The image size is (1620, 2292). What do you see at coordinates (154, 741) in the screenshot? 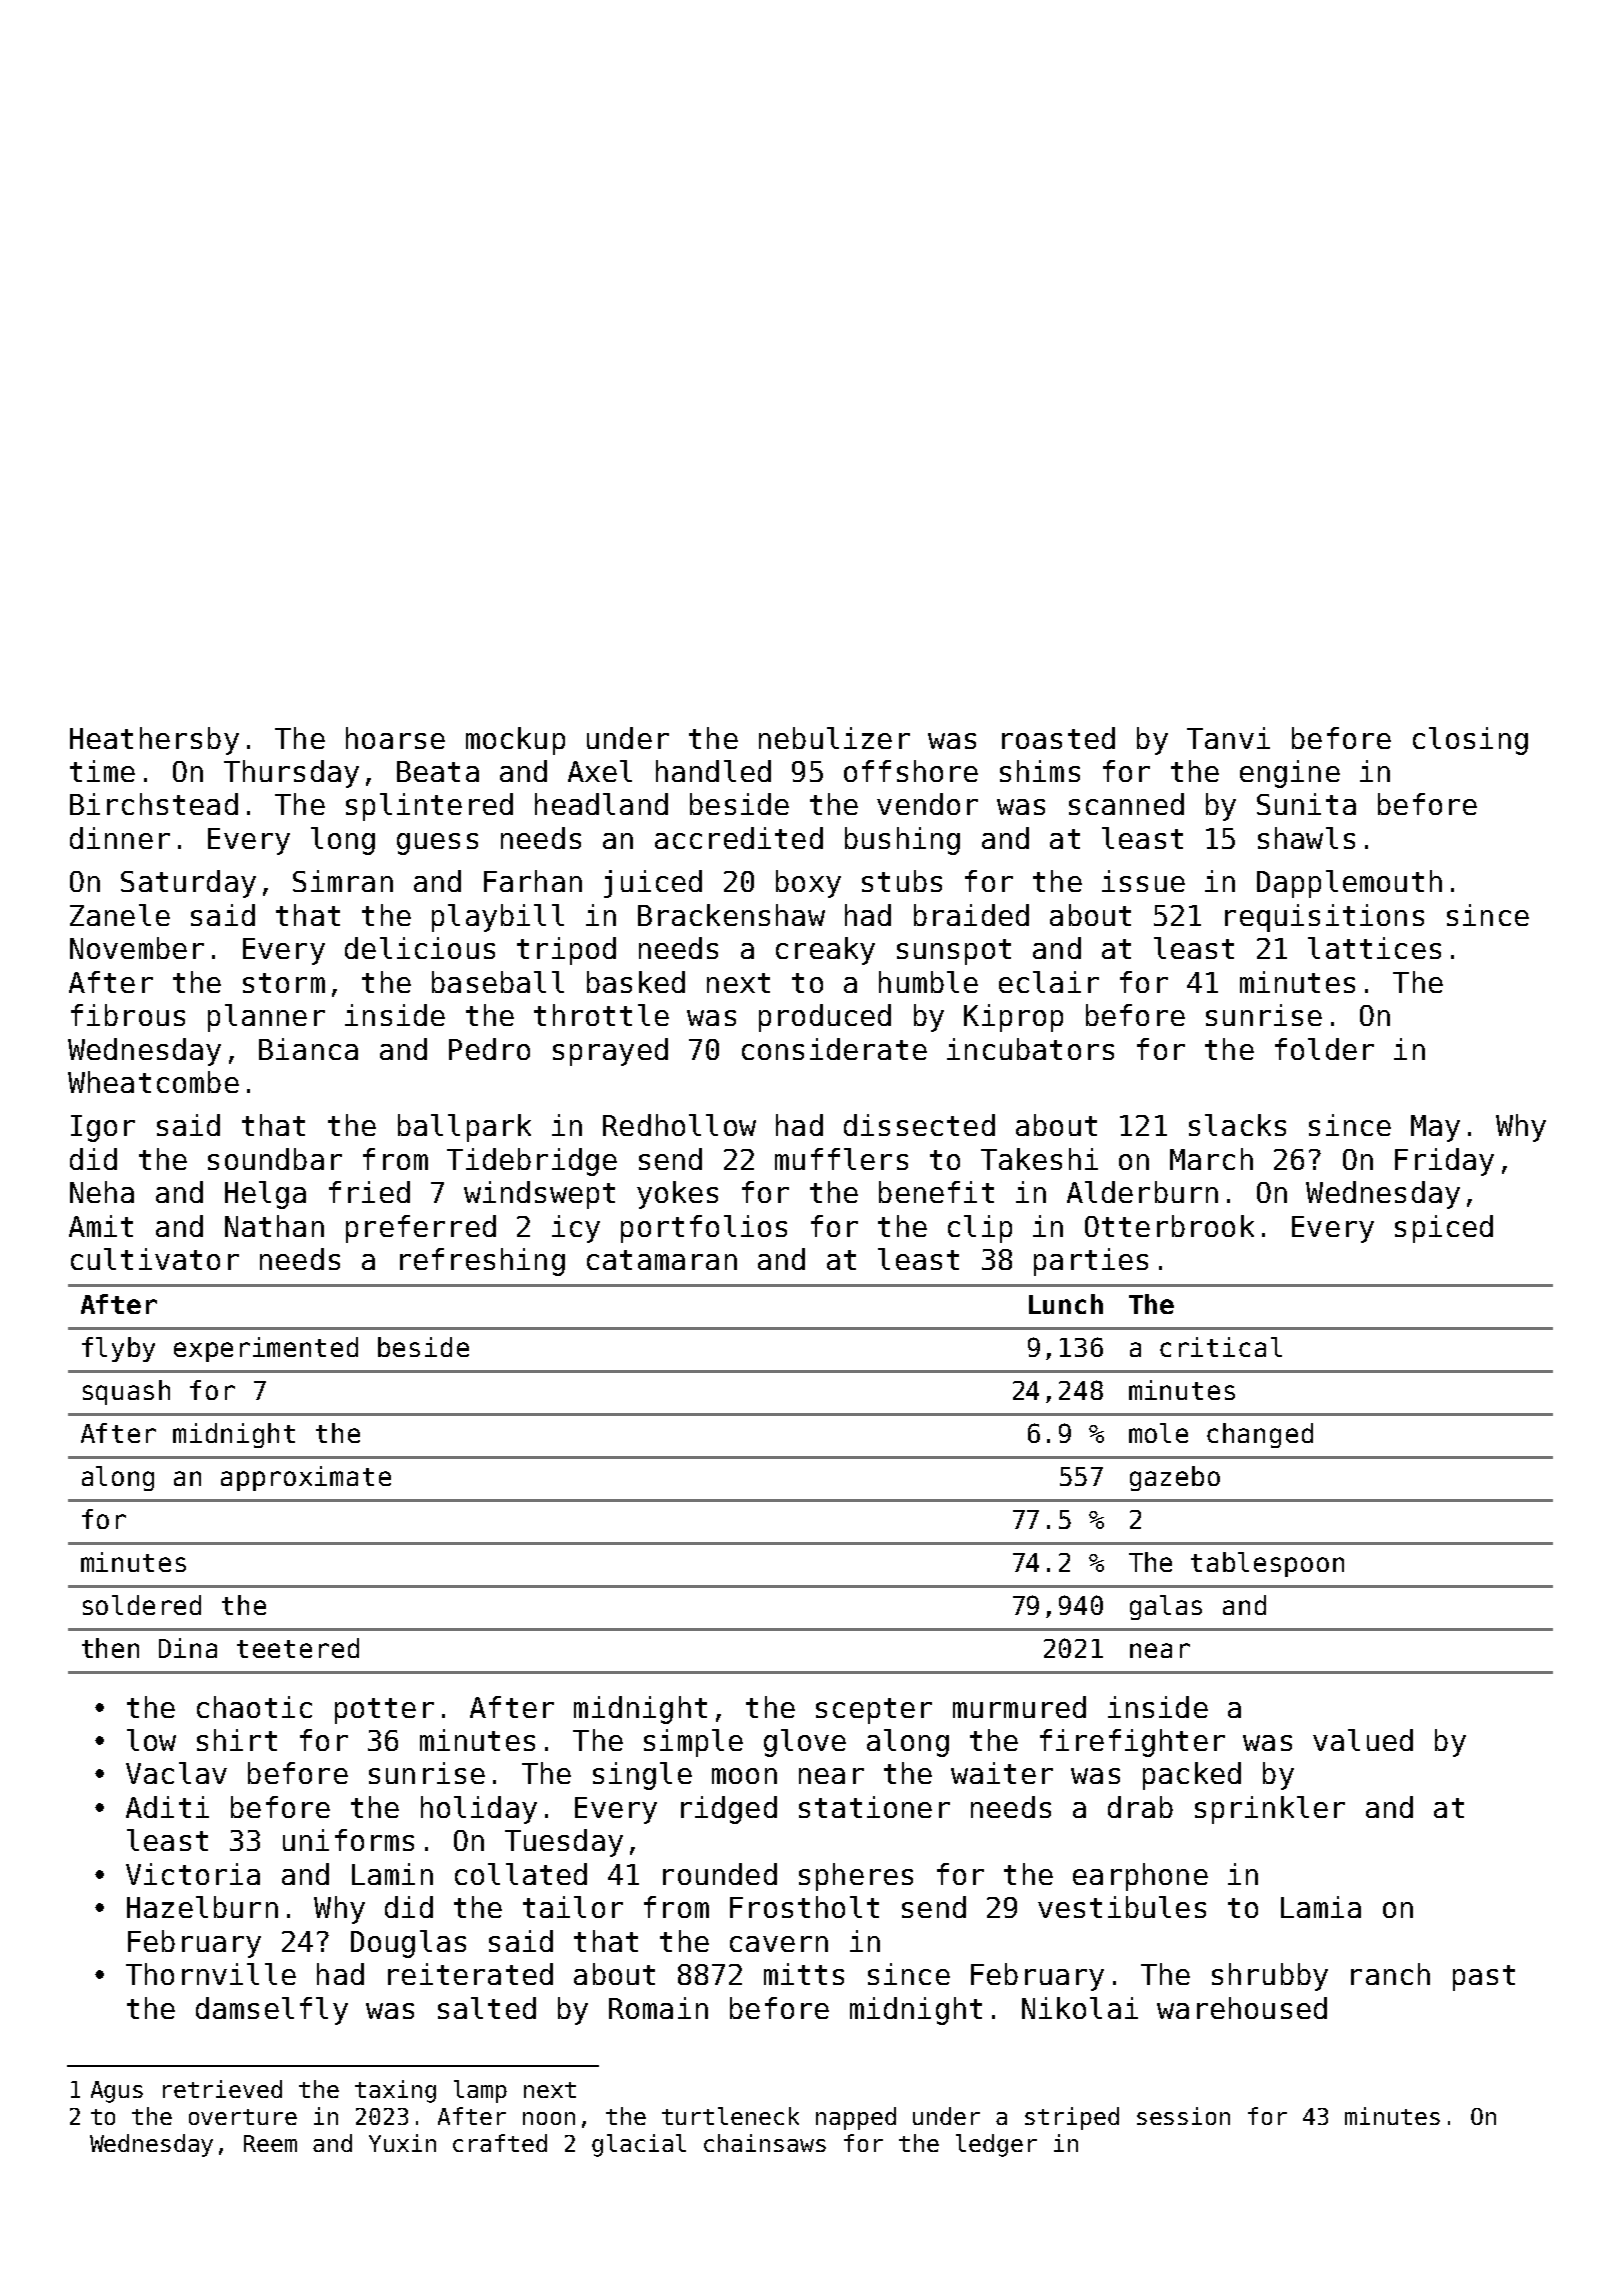
I see `Heathersby` at bounding box center [154, 741].
